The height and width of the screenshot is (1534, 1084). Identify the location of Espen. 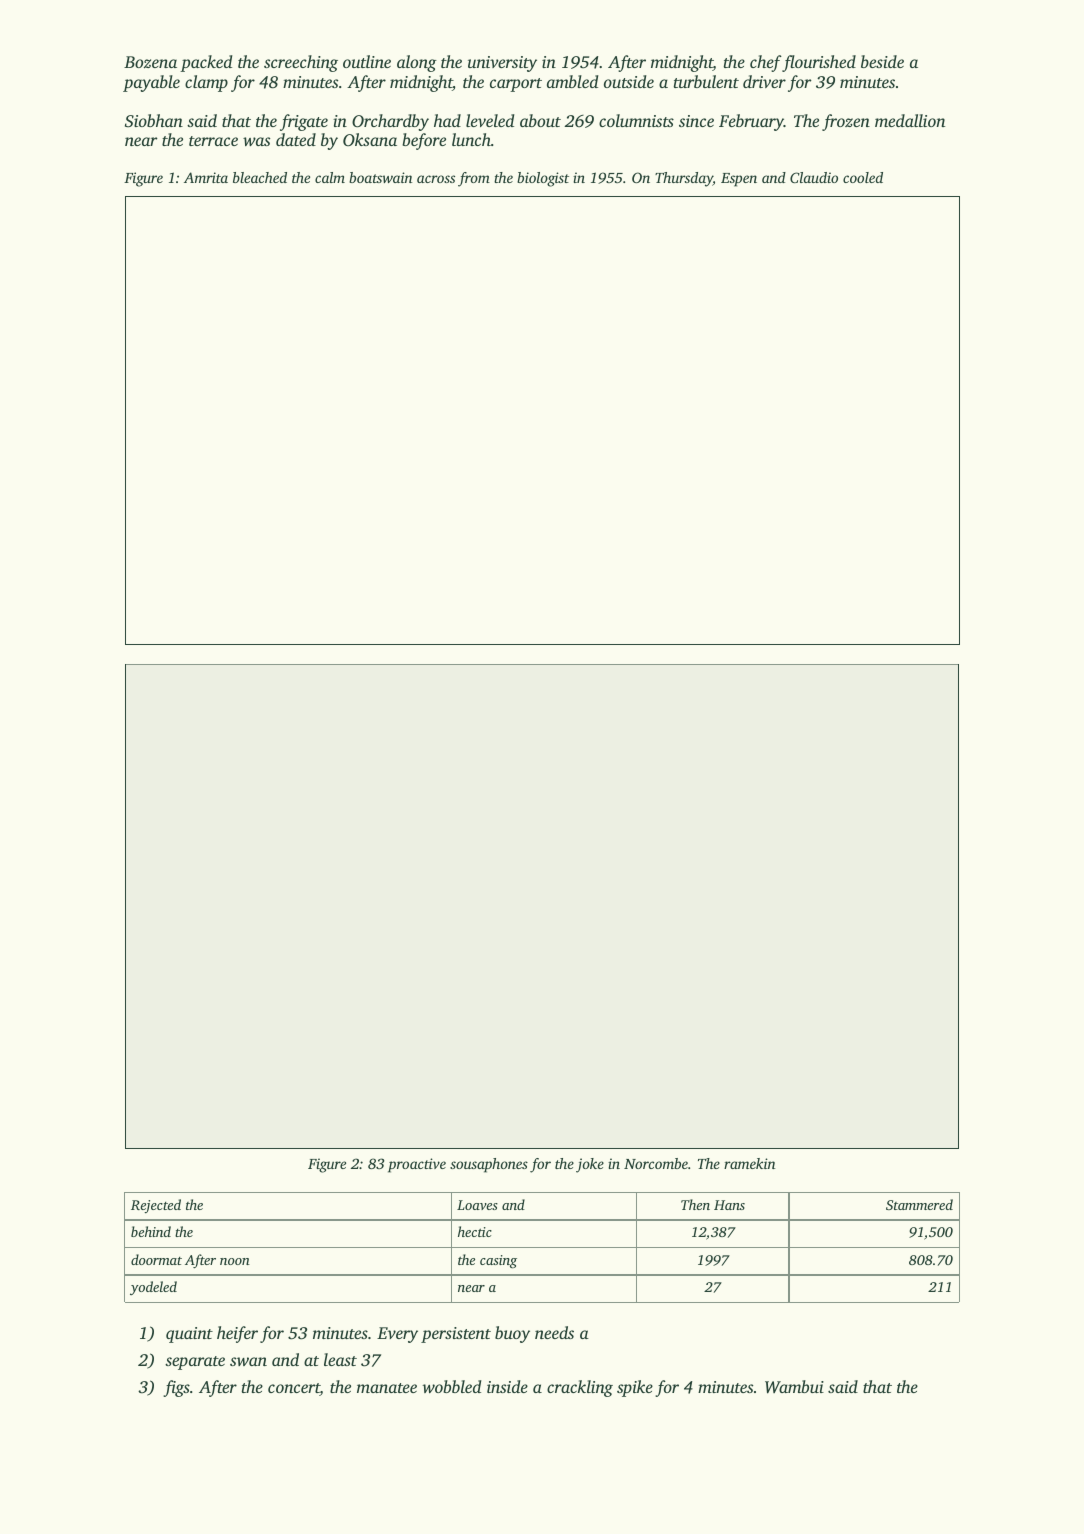
(739, 180).
